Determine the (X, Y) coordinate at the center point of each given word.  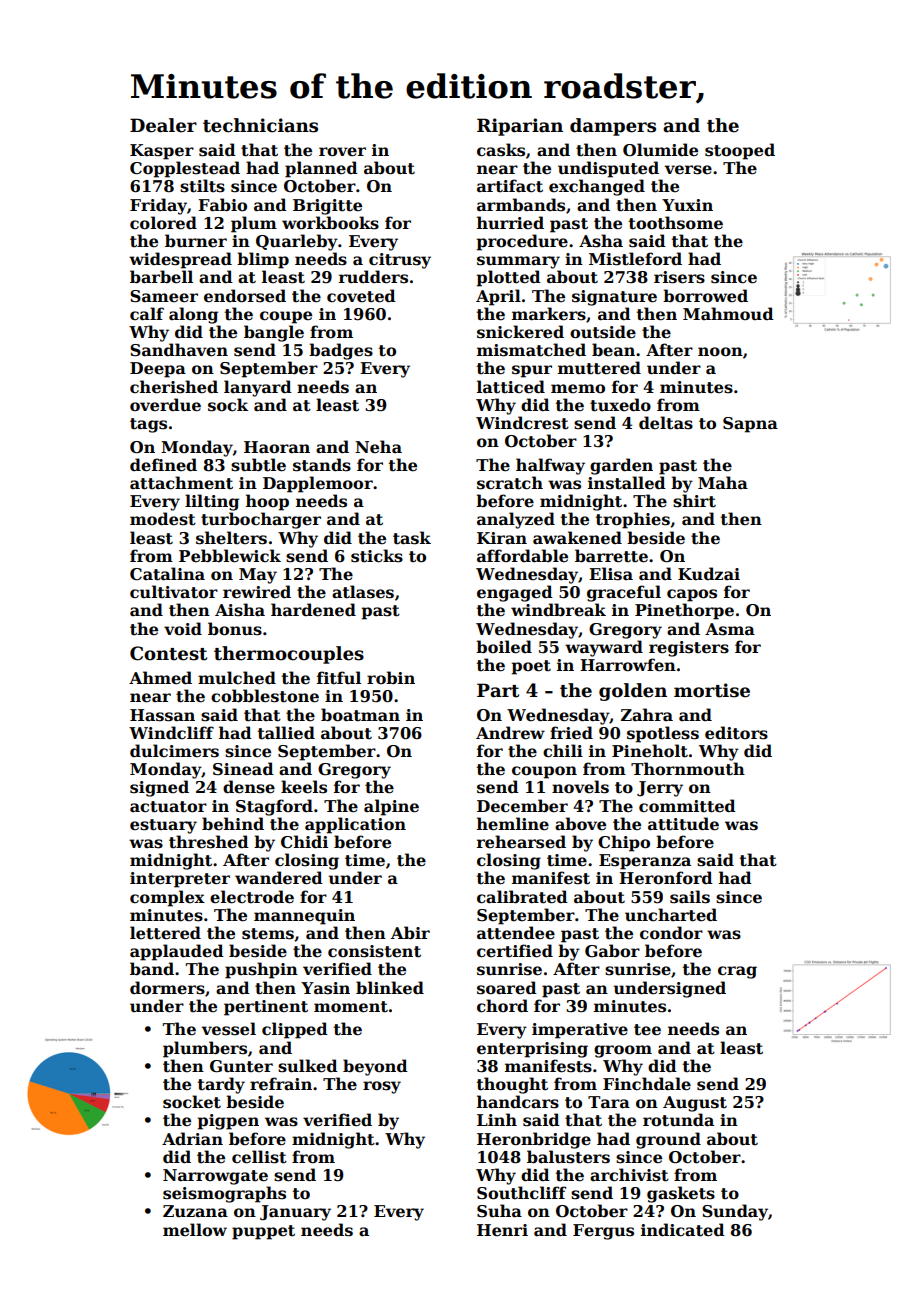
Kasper (162, 152)
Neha (378, 447)
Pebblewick (230, 556)
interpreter (180, 880)
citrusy (400, 261)
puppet (263, 1232)
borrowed (705, 296)
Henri (502, 1230)
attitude (683, 824)
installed (627, 483)
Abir (410, 932)
